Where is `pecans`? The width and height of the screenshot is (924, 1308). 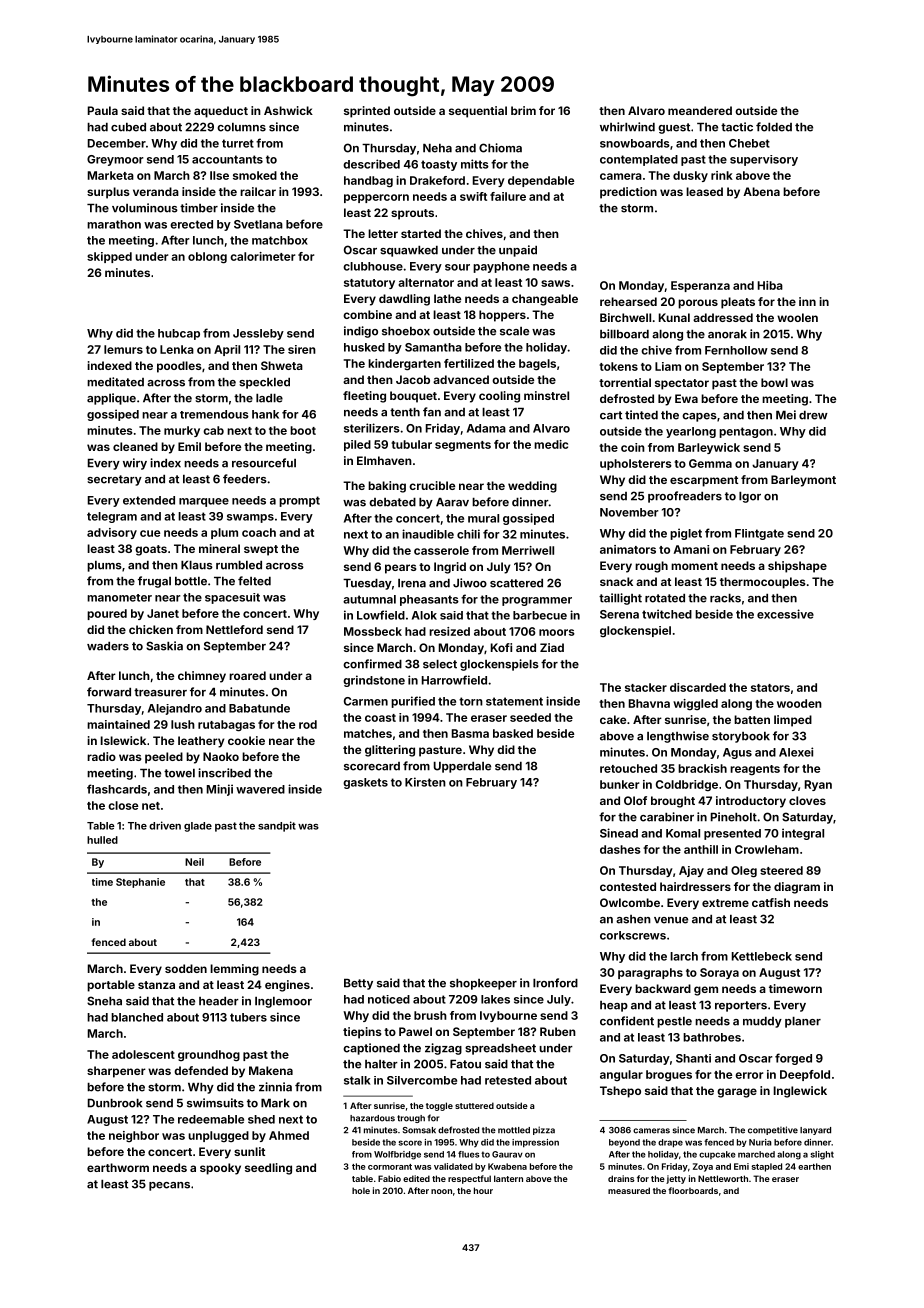
pecans is located at coordinates (169, 1186).
